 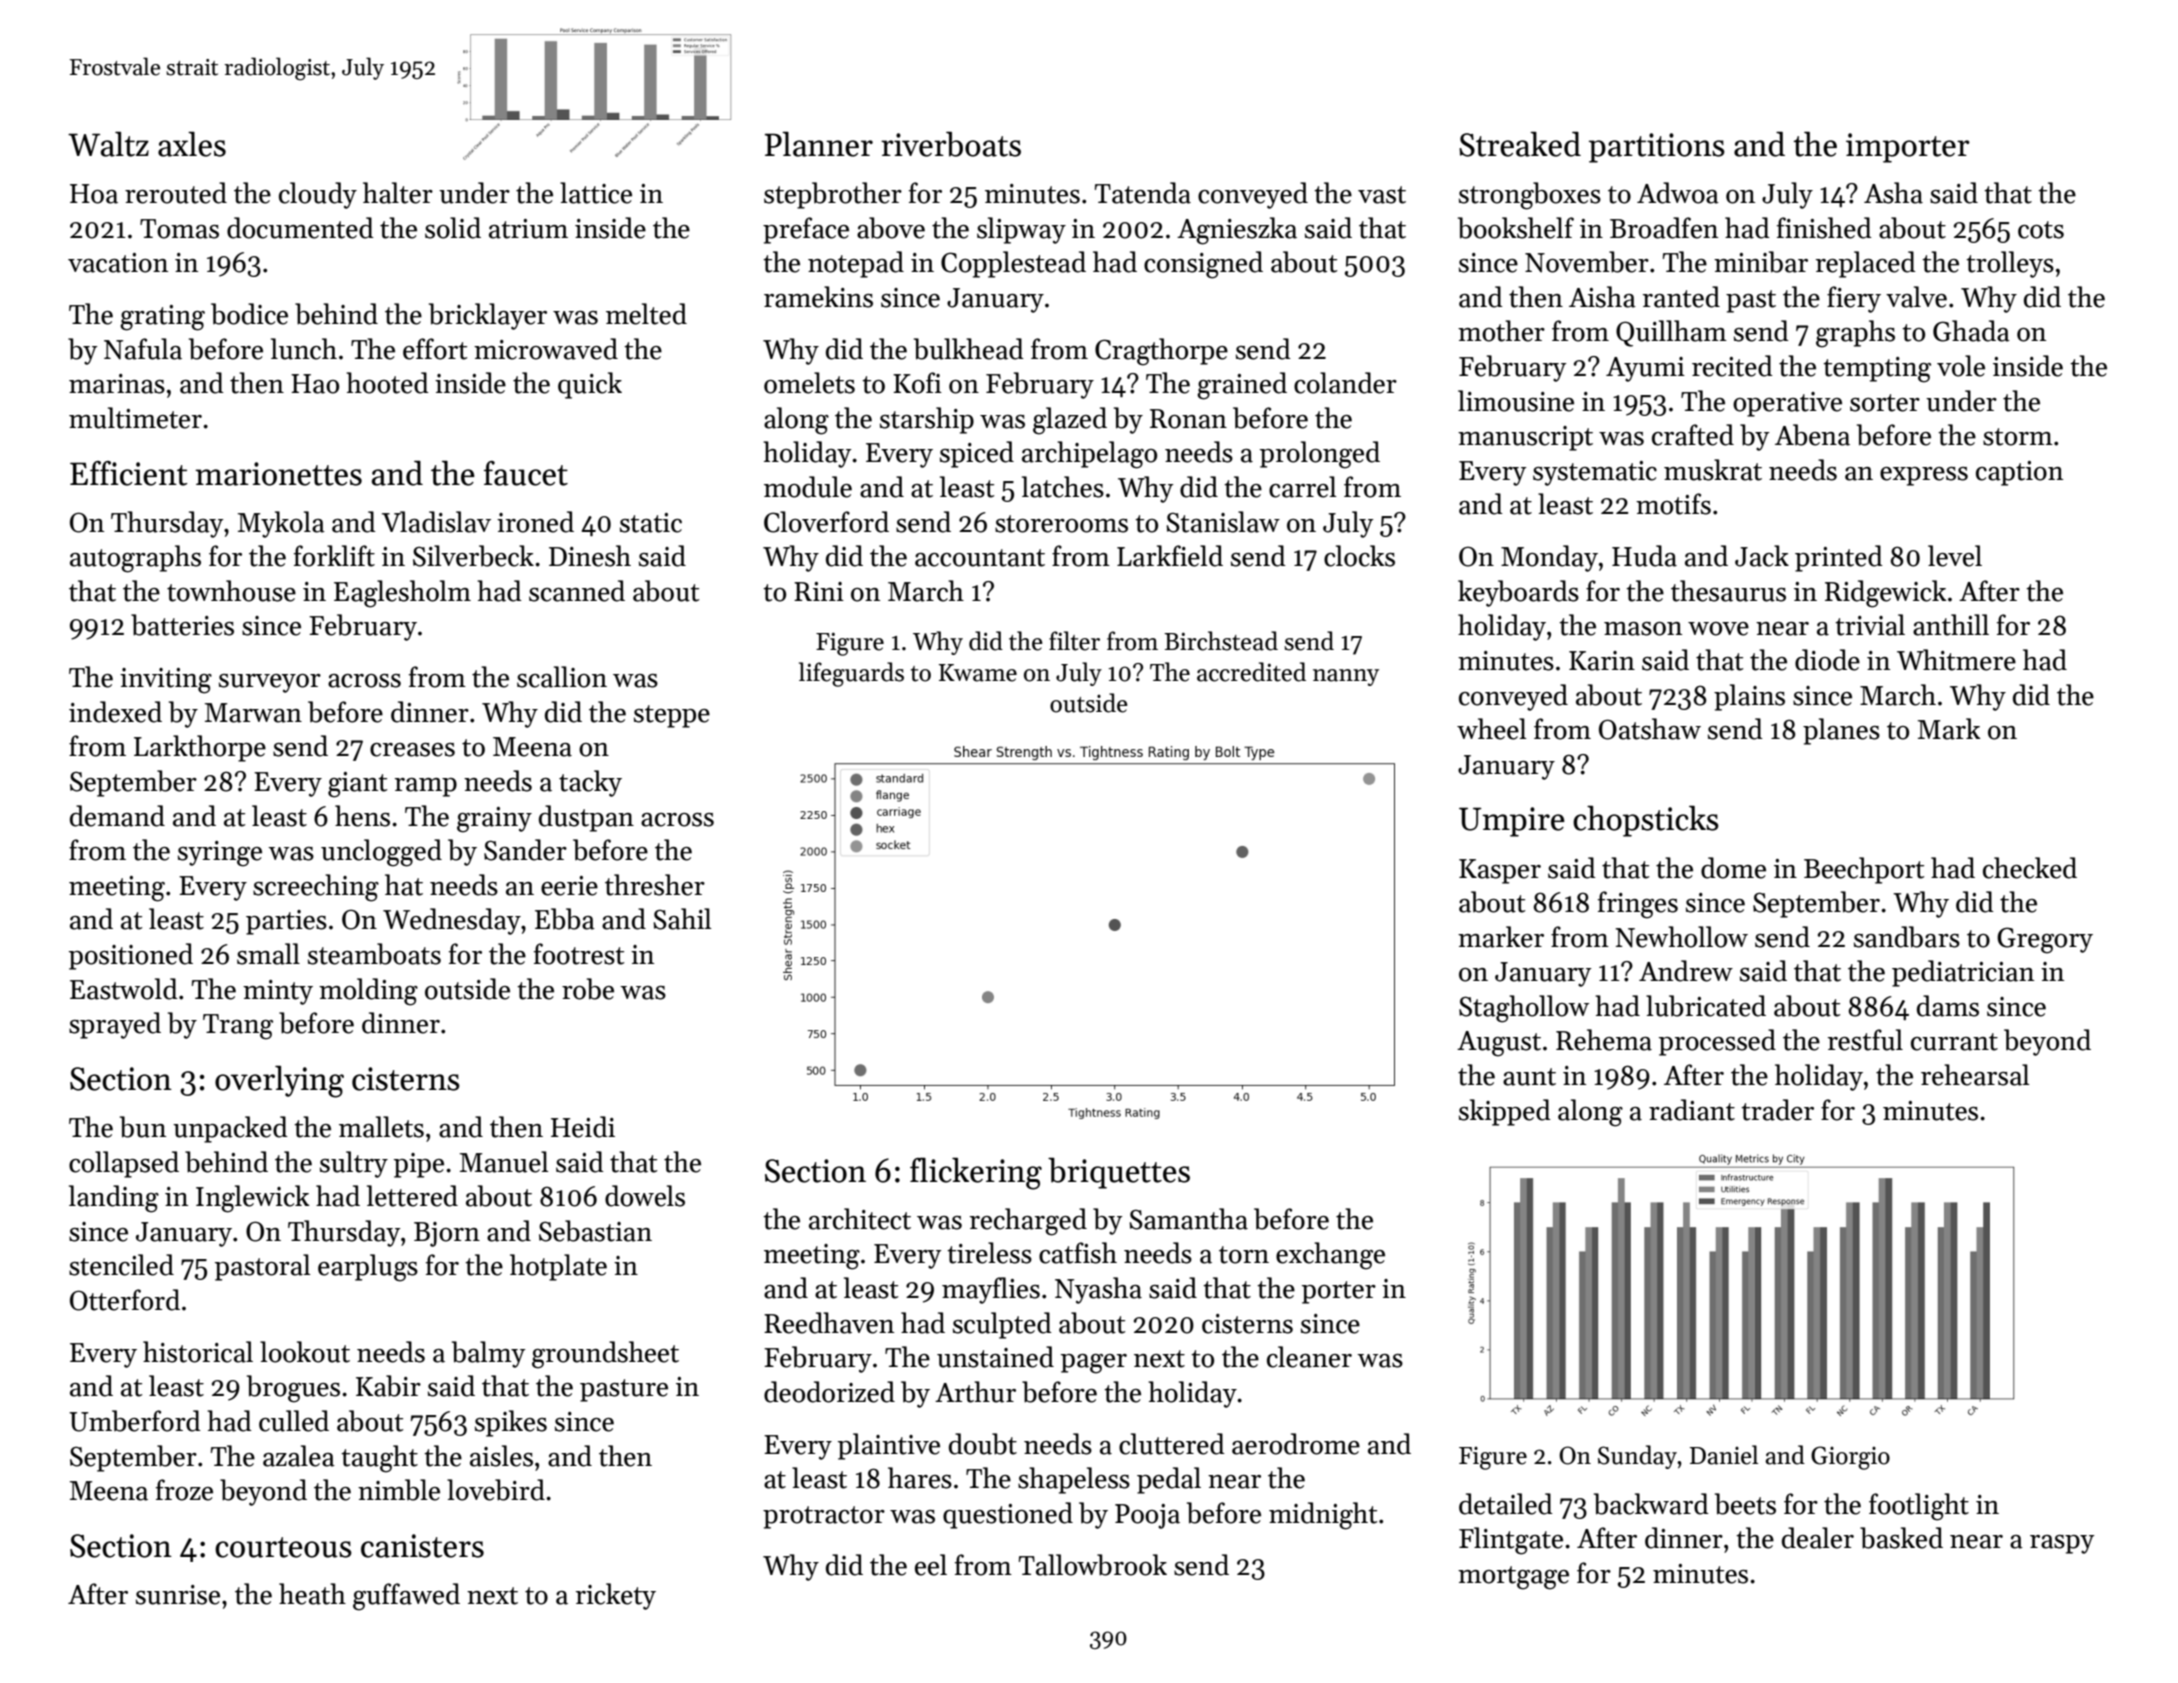 What do you see at coordinates (1955, 556) in the screenshot?
I see `level` at bounding box center [1955, 556].
